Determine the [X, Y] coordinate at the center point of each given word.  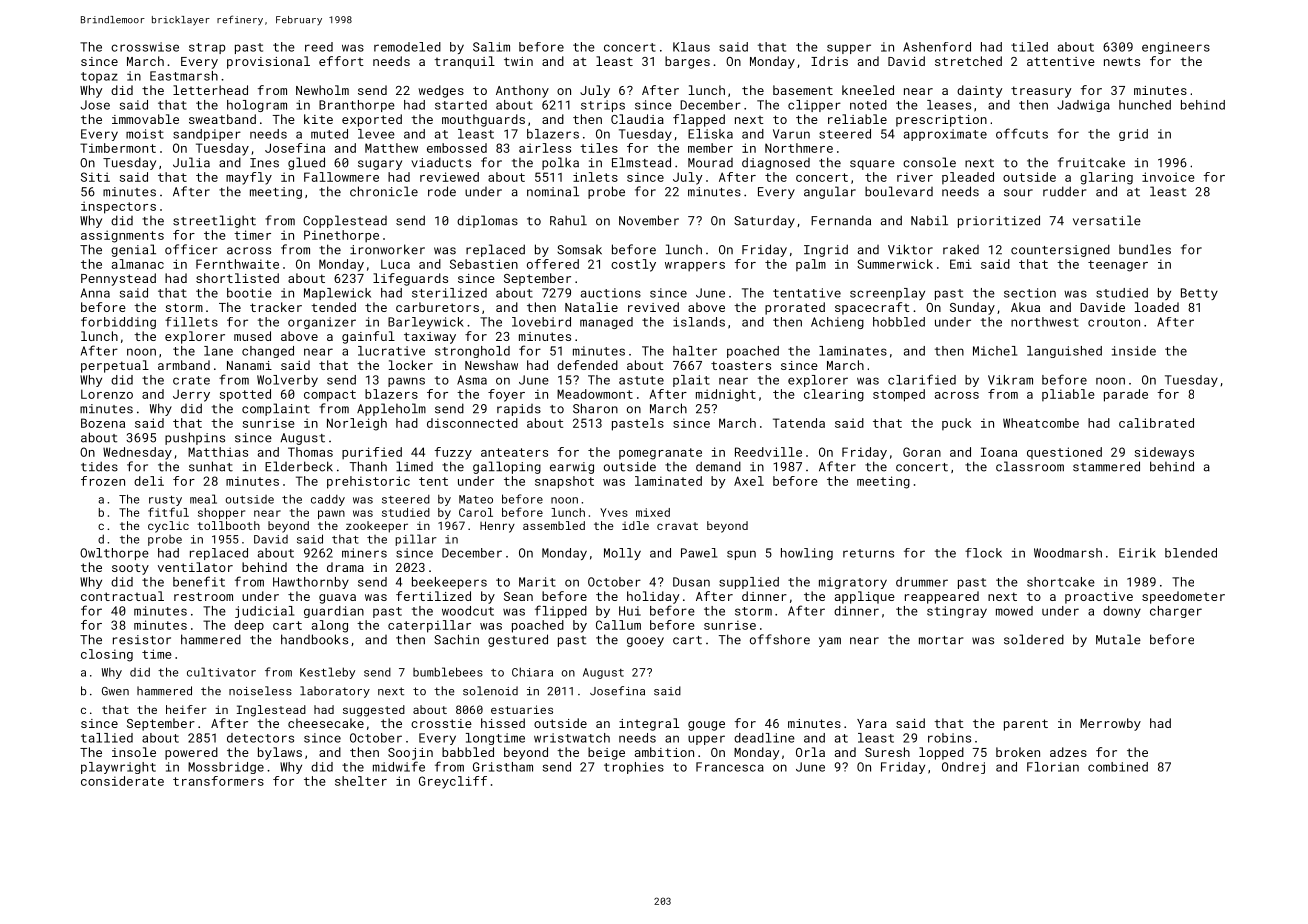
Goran [922, 452]
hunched [1145, 105]
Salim [491, 47]
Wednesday [137, 453]
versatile [1107, 220]
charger [1176, 612]
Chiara [532, 672]
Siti [95, 177]
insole [134, 752]
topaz [99, 77]
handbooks [314, 639]
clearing [834, 395]
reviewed [449, 177]
